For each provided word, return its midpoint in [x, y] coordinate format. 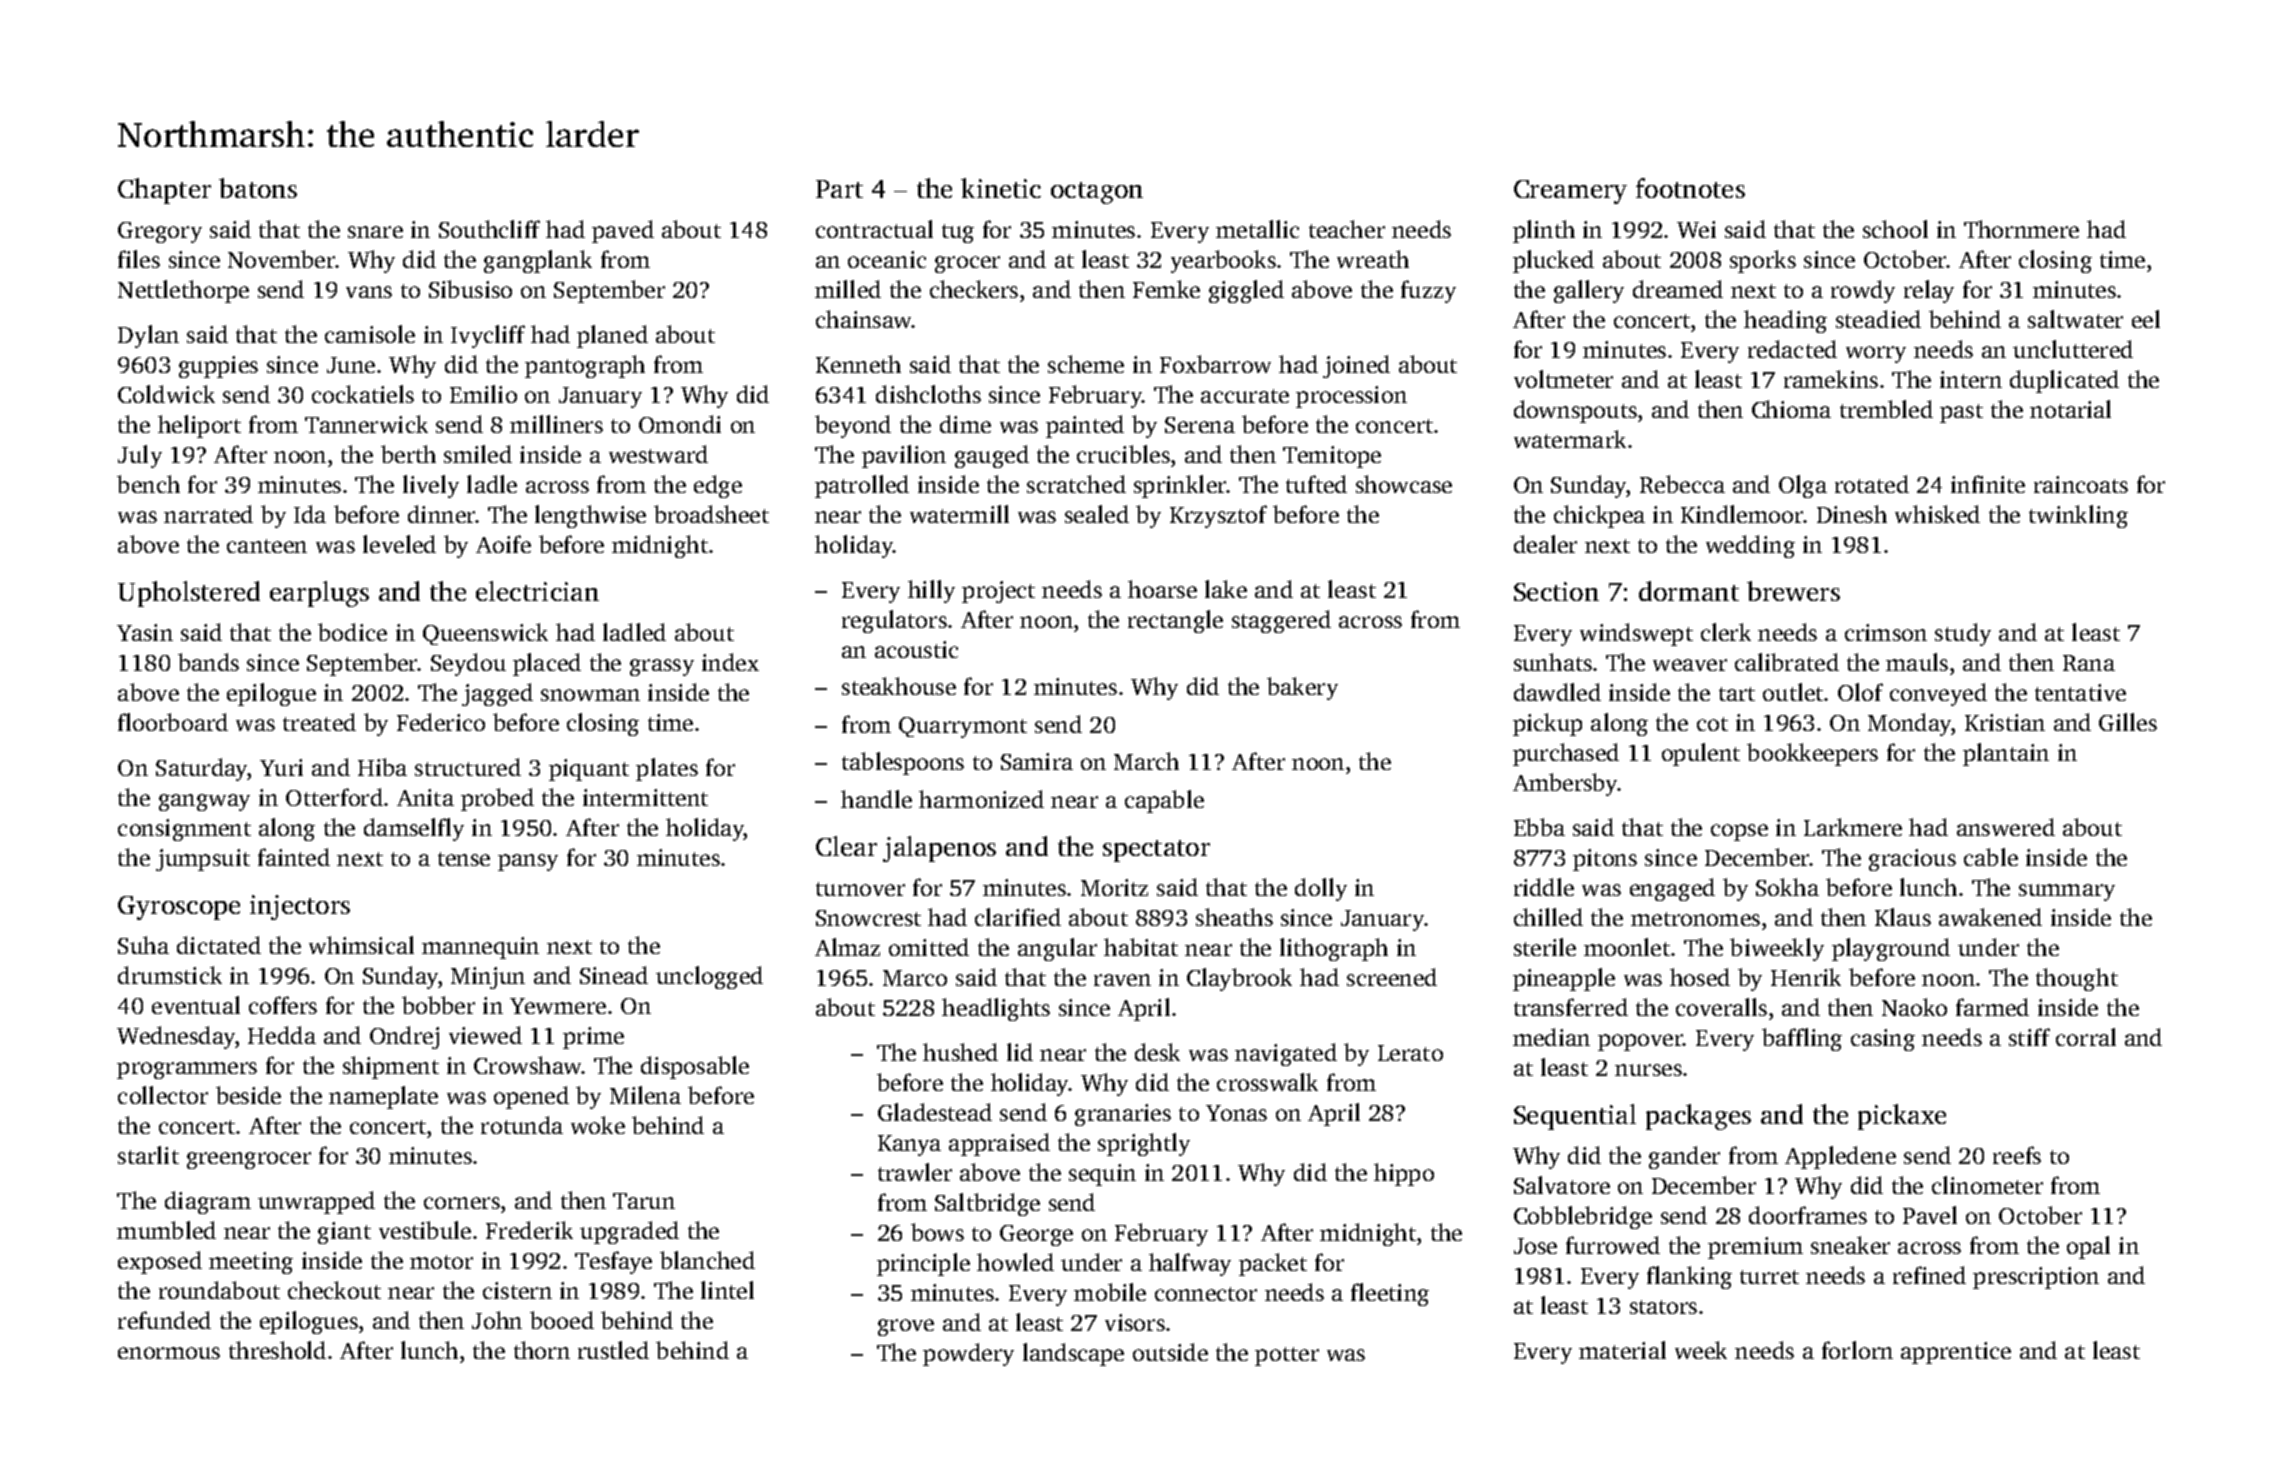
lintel [727, 1290]
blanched [707, 1260]
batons [258, 188]
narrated [208, 514]
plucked [1553, 261]
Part [839, 189]
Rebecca [1682, 484]
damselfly [414, 829]
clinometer [1987, 1185]
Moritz [1114, 887]
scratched [1076, 484]
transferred [1571, 1007]
